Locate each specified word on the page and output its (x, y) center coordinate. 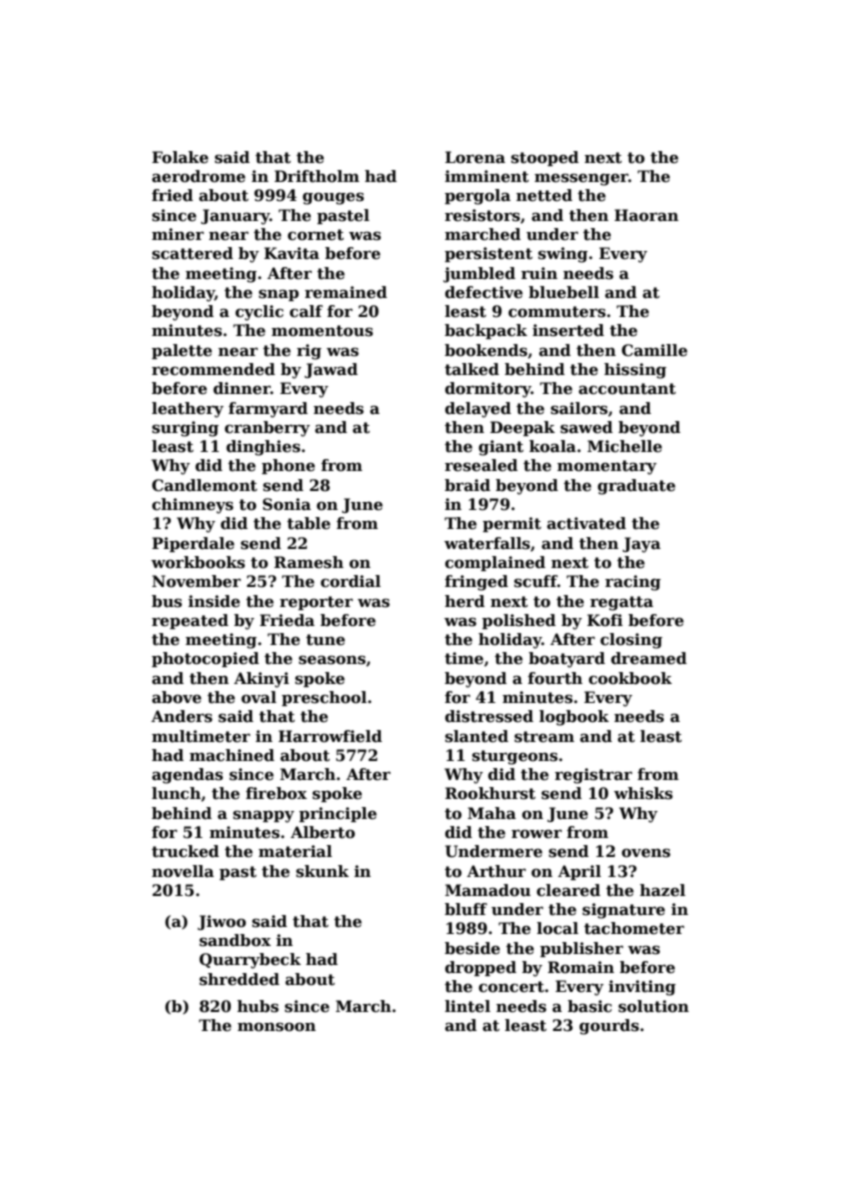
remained (346, 292)
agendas (187, 776)
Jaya (642, 545)
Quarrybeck (250, 961)
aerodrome (198, 176)
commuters (557, 312)
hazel (663, 890)
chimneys (192, 506)
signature (623, 911)
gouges (333, 198)
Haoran (646, 215)
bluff (466, 909)
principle (338, 814)
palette (182, 351)
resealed (481, 465)
